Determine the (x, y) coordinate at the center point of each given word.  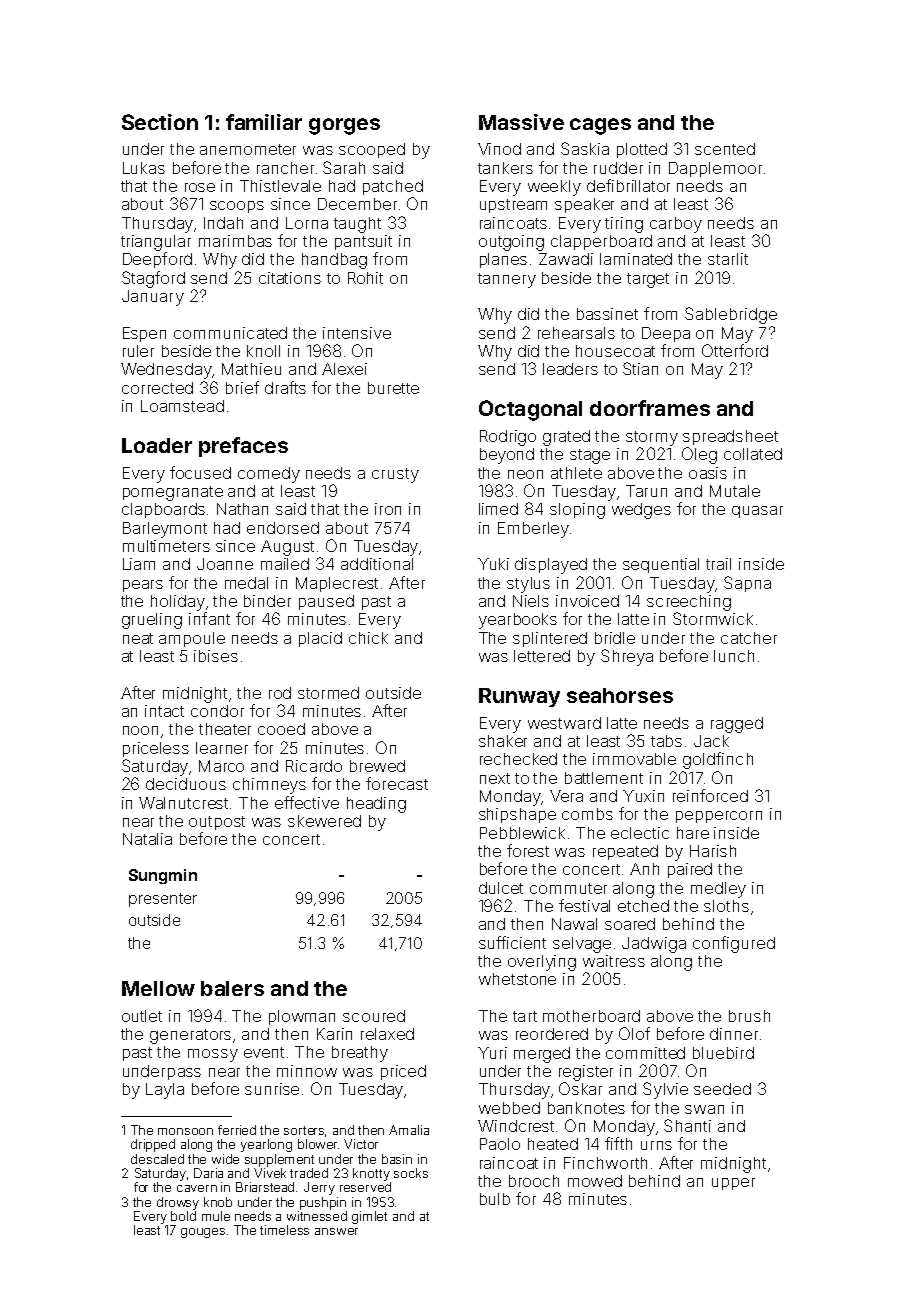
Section (160, 122)
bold (183, 1216)
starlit (728, 259)
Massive (521, 122)
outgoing (511, 243)
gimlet (369, 1217)
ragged (737, 725)
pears (143, 586)
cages (600, 126)
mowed (595, 1181)
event (264, 1052)
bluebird (723, 1053)
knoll (263, 351)
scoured (374, 1016)
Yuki (493, 564)
